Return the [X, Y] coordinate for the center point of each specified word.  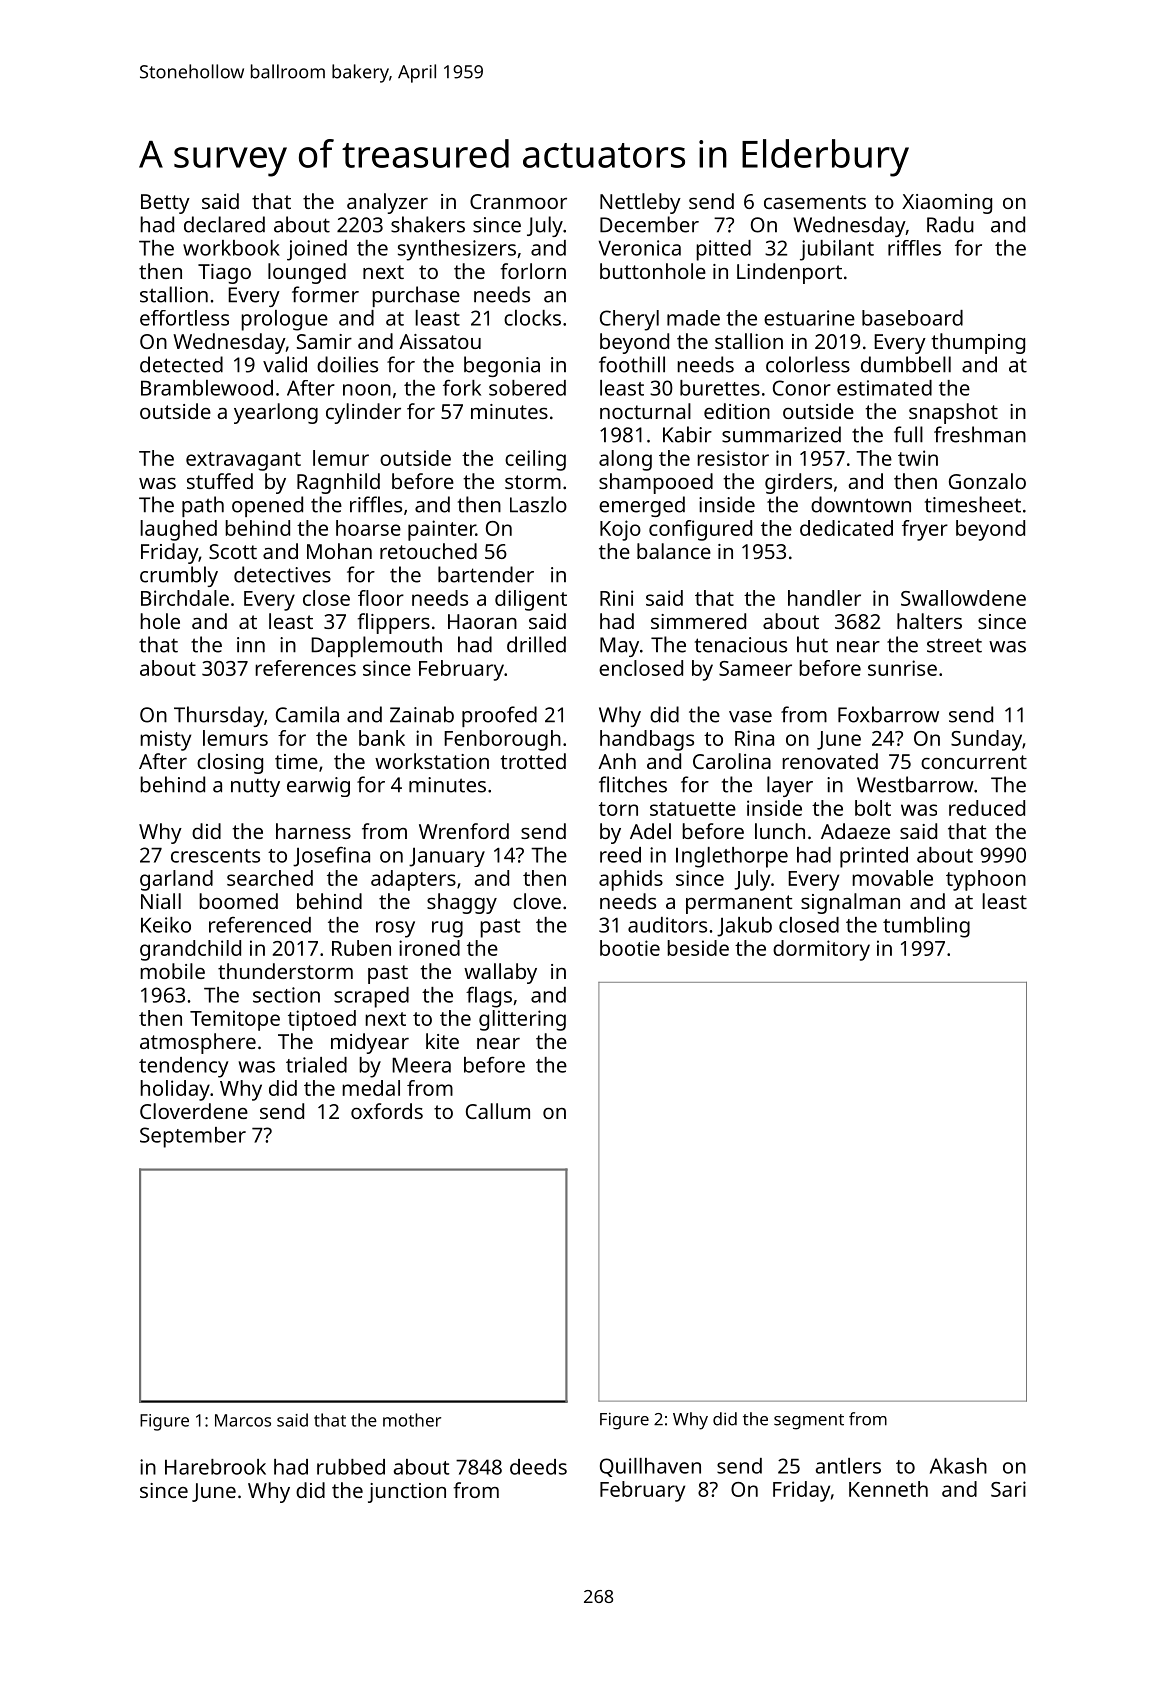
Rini [616, 598]
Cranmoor [518, 201]
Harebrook [215, 1467]
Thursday [219, 716]
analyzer [387, 203]
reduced [987, 808]
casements [815, 202]
